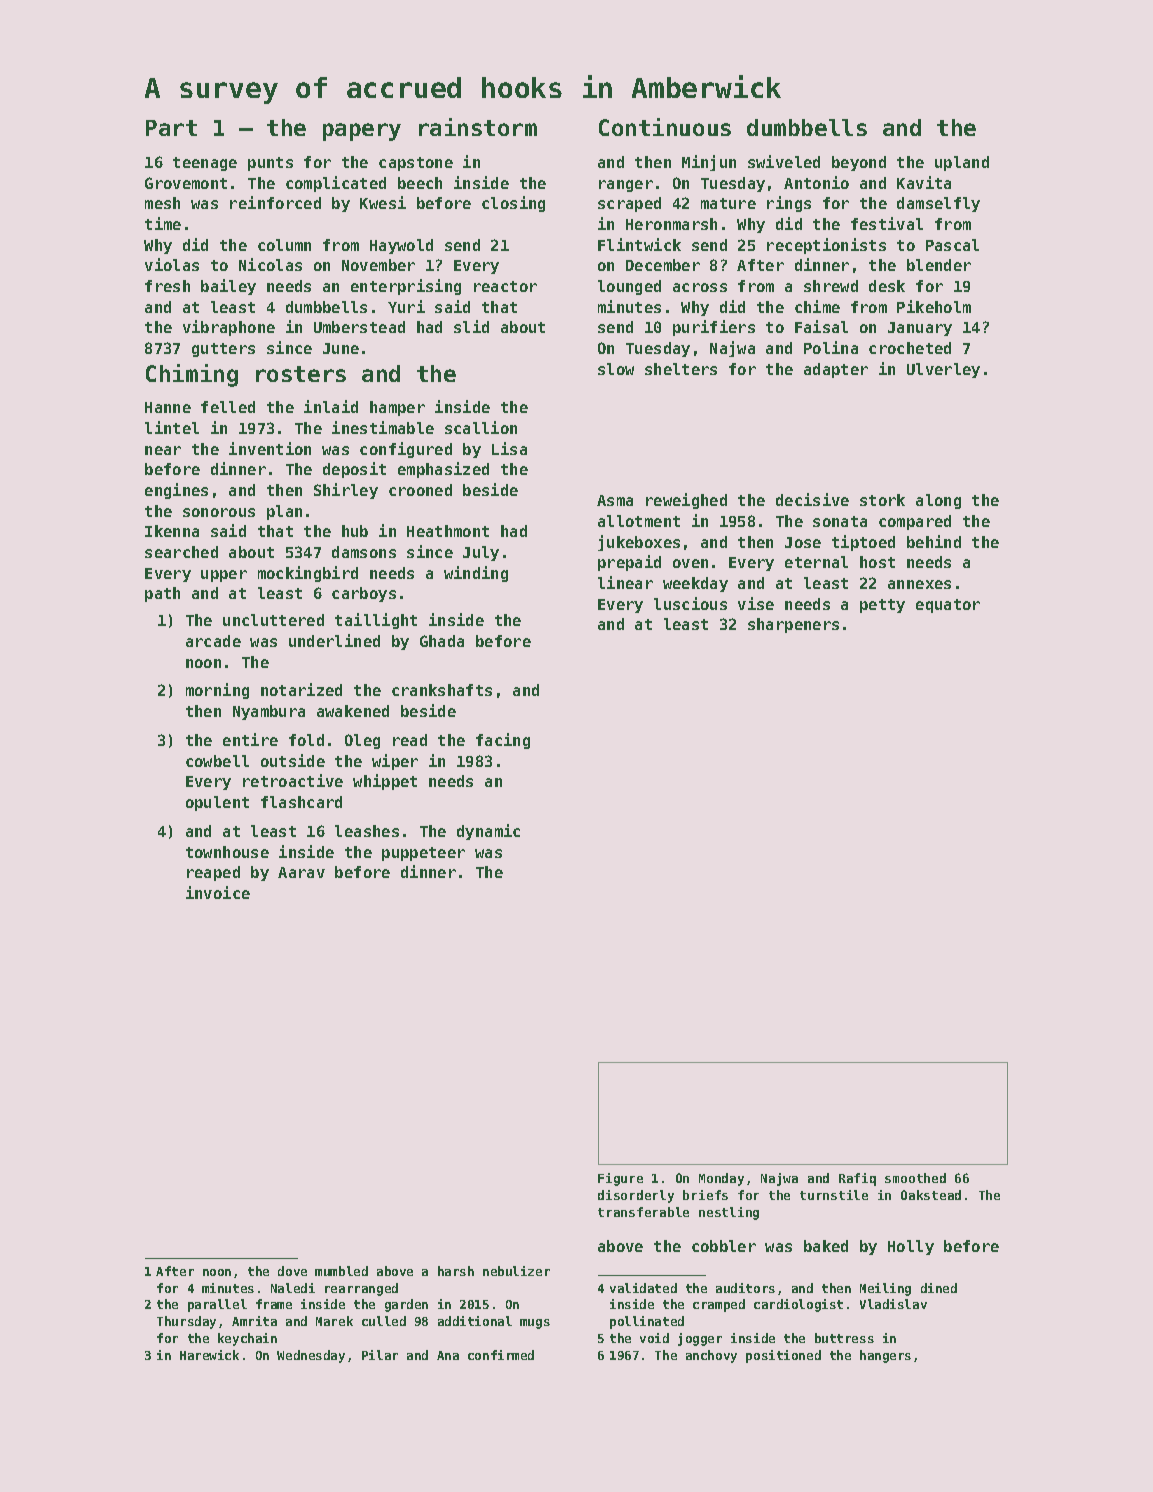 Image resolution: width=1153 pixels, height=1492 pixels. I want to click on underlined, so click(334, 640).
